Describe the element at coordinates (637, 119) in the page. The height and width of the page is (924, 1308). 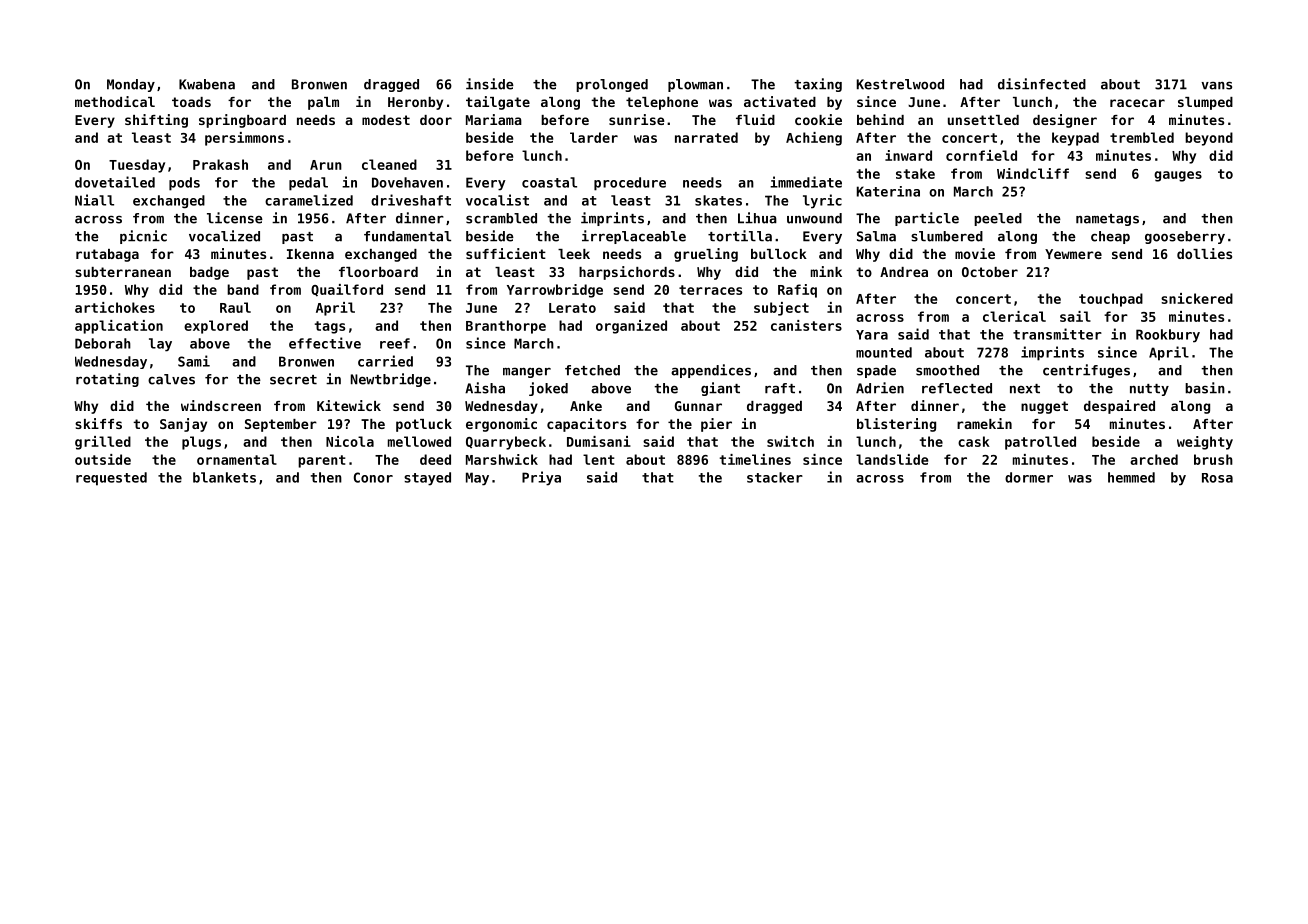
I see `sunrise` at that location.
